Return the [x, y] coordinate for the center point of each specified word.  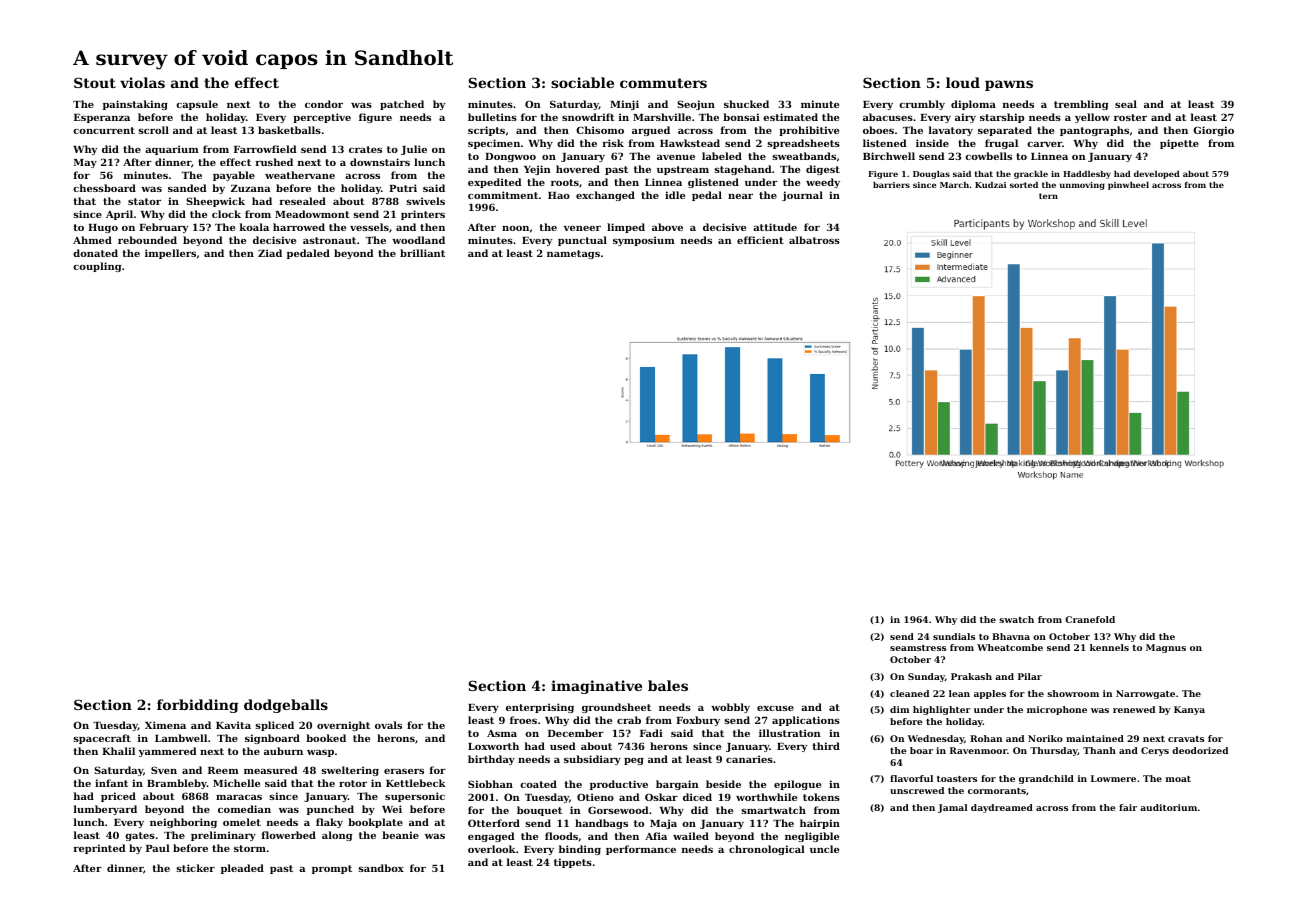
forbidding [198, 706]
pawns [1009, 85]
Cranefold [1090, 619]
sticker [195, 868]
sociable [582, 82]
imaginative [596, 687]
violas [142, 82]
